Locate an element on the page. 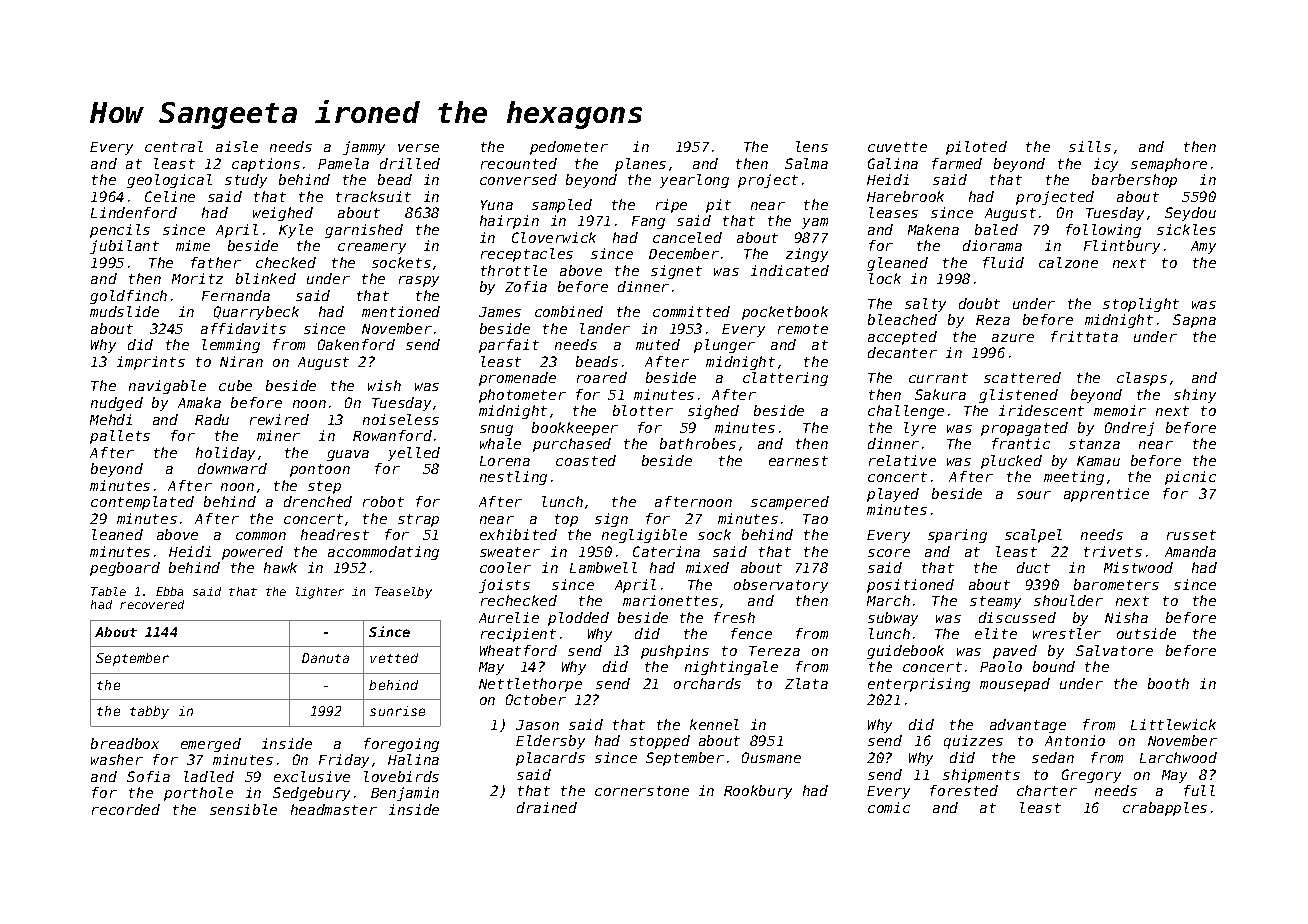 This page has width=1308, height=924. headmaster is located at coordinates (334, 809).
